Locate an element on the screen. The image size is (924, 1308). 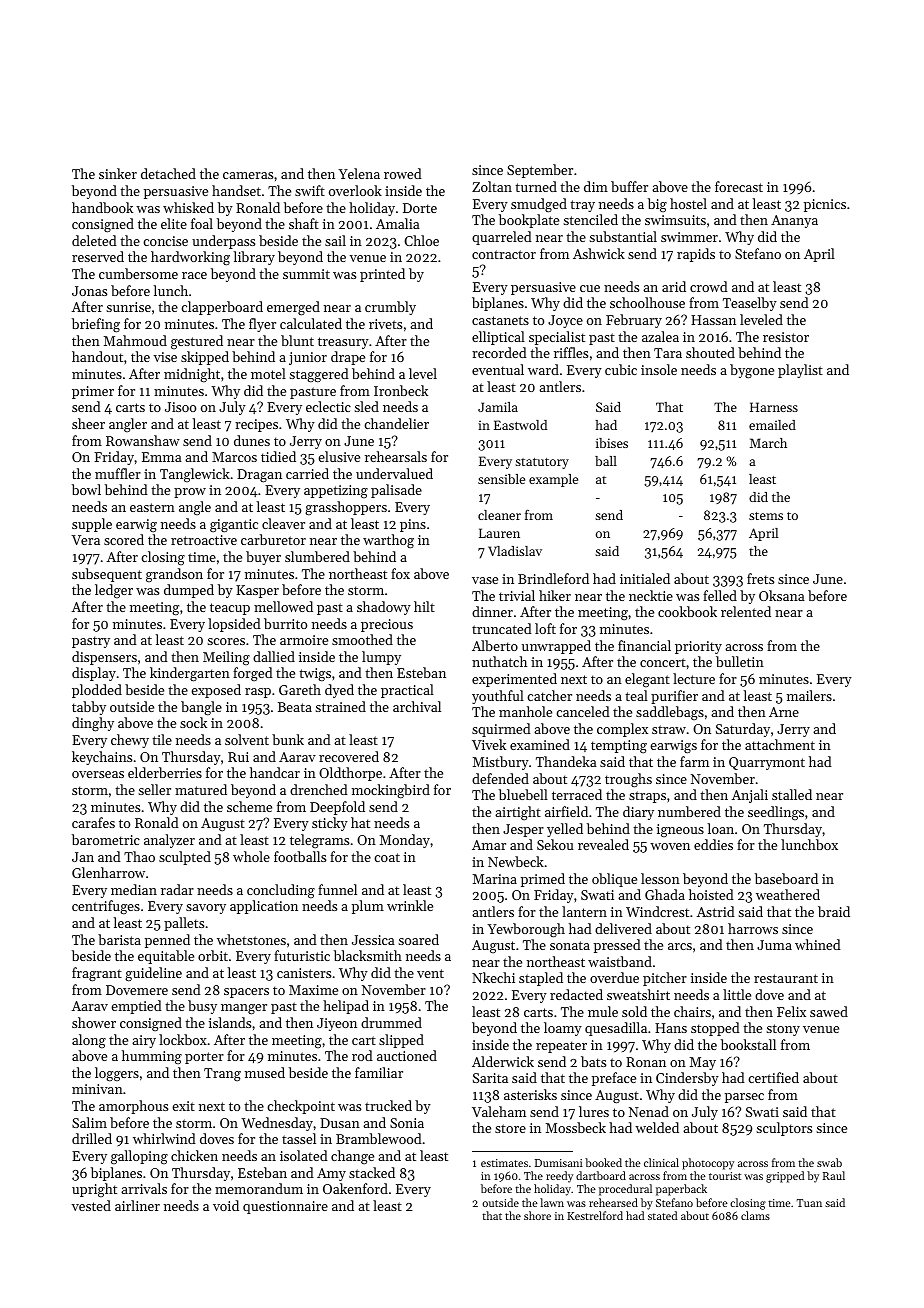
Yelena is located at coordinates (359, 173).
